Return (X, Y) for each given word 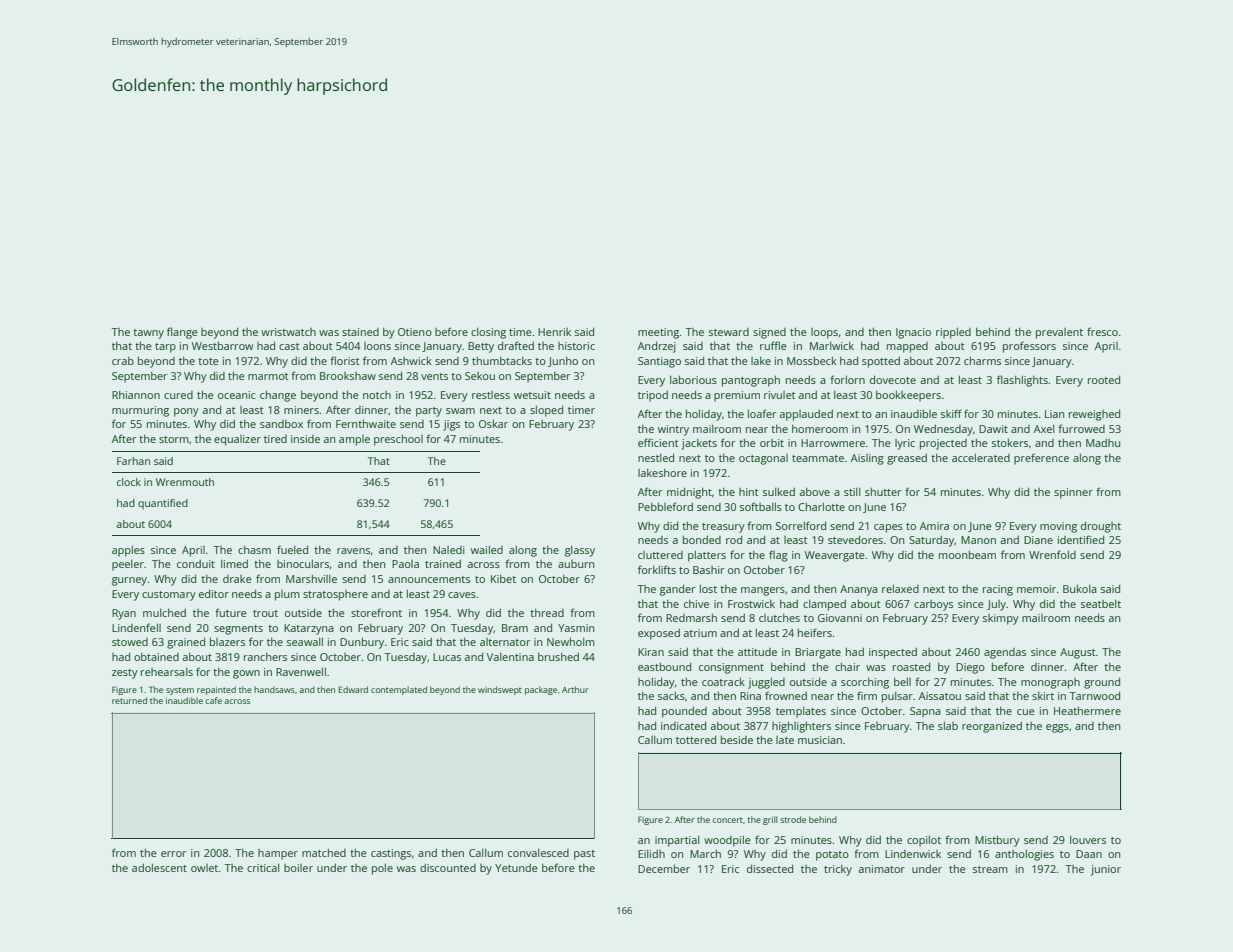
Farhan (133, 461)
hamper (278, 854)
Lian (1054, 414)
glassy (580, 551)
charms (982, 360)
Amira (934, 526)
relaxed (900, 588)
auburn (576, 564)
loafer (762, 413)
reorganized (992, 727)
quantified (163, 504)
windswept (500, 690)
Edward (353, 689)
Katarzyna (309, 629)
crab (123, 361)
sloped (546, 411)
